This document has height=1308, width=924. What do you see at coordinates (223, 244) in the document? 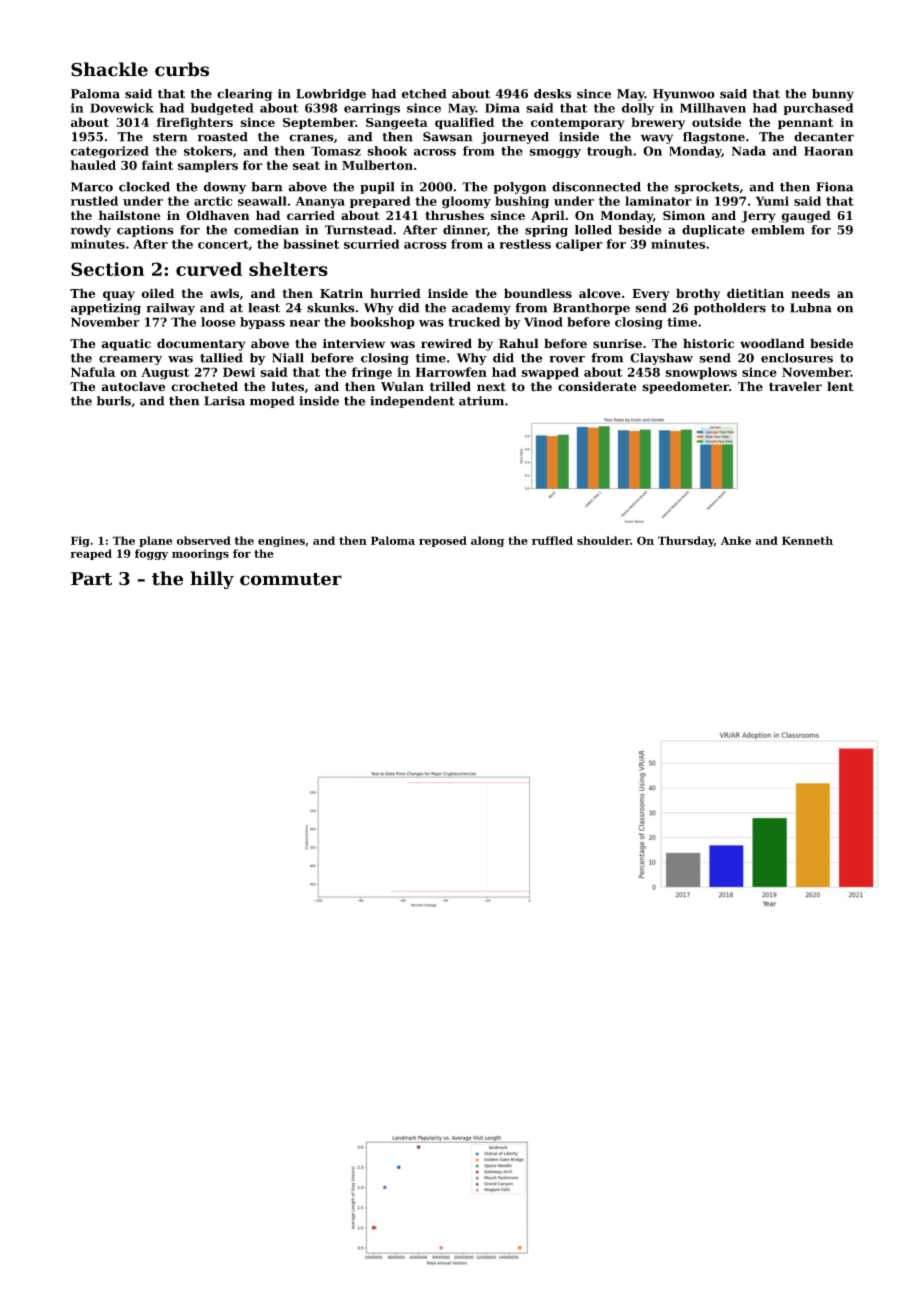
I see `concert` at bounding box center [223, 244].
